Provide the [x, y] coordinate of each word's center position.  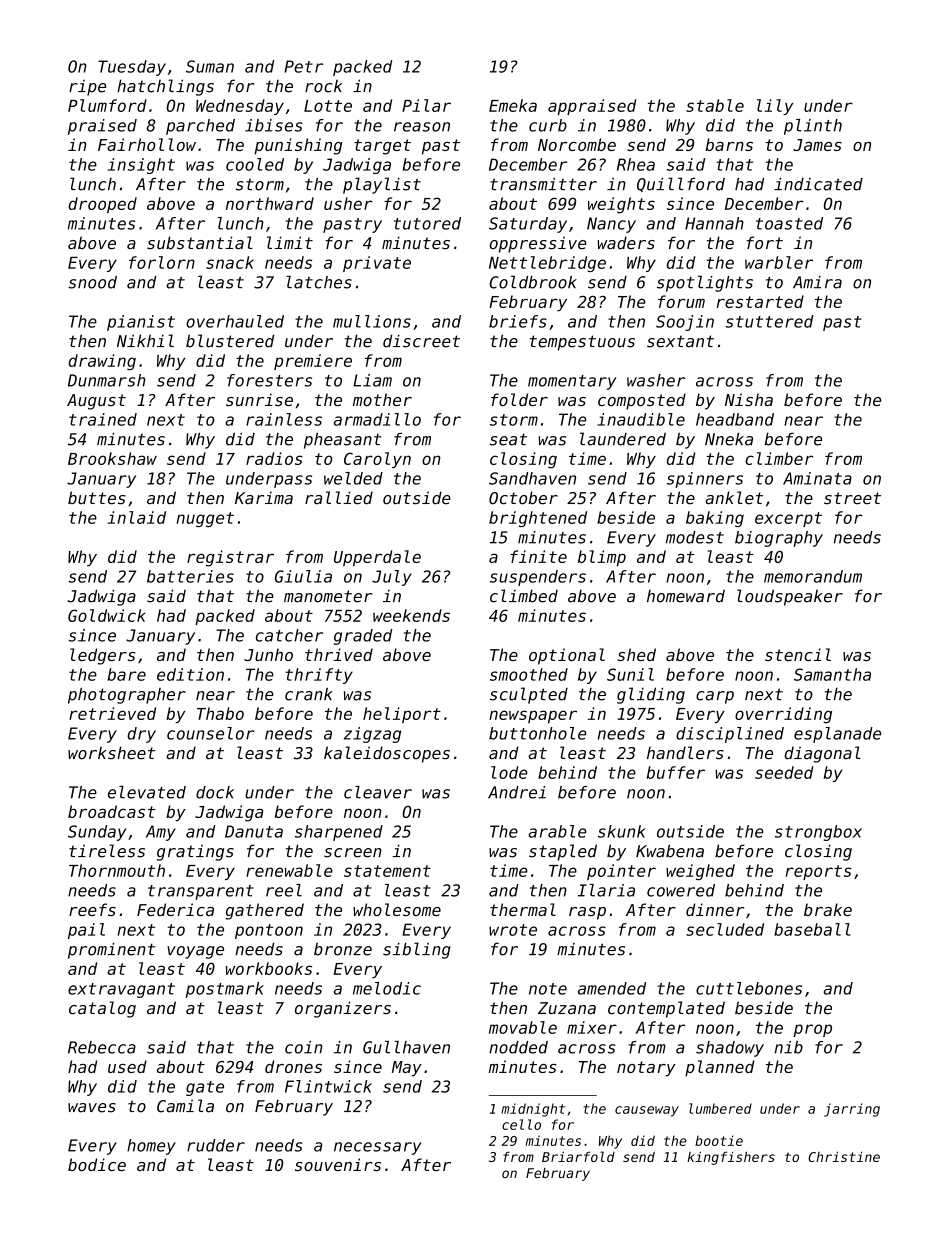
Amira [817, 282]
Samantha [832, 674]
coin [304, 1047]
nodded [518, 1047]
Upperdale [377, 558]
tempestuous [582, 343]
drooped [102, 205]
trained [103, 419]
